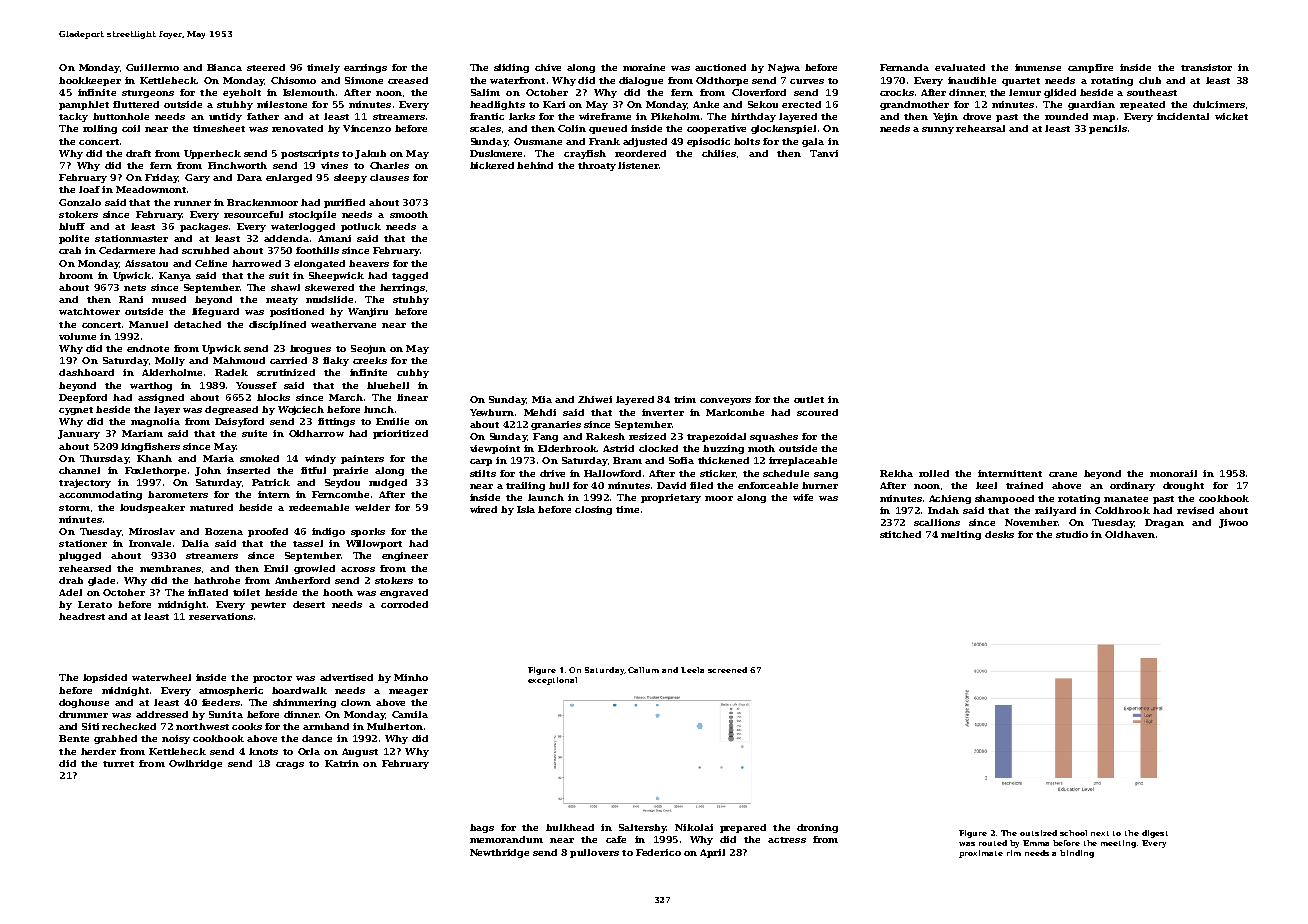 The image size is (1308, 924). What do you see at coordinates (934, 473) in the screenshot?
I see `rolled` at bounding box center [934, 473].
